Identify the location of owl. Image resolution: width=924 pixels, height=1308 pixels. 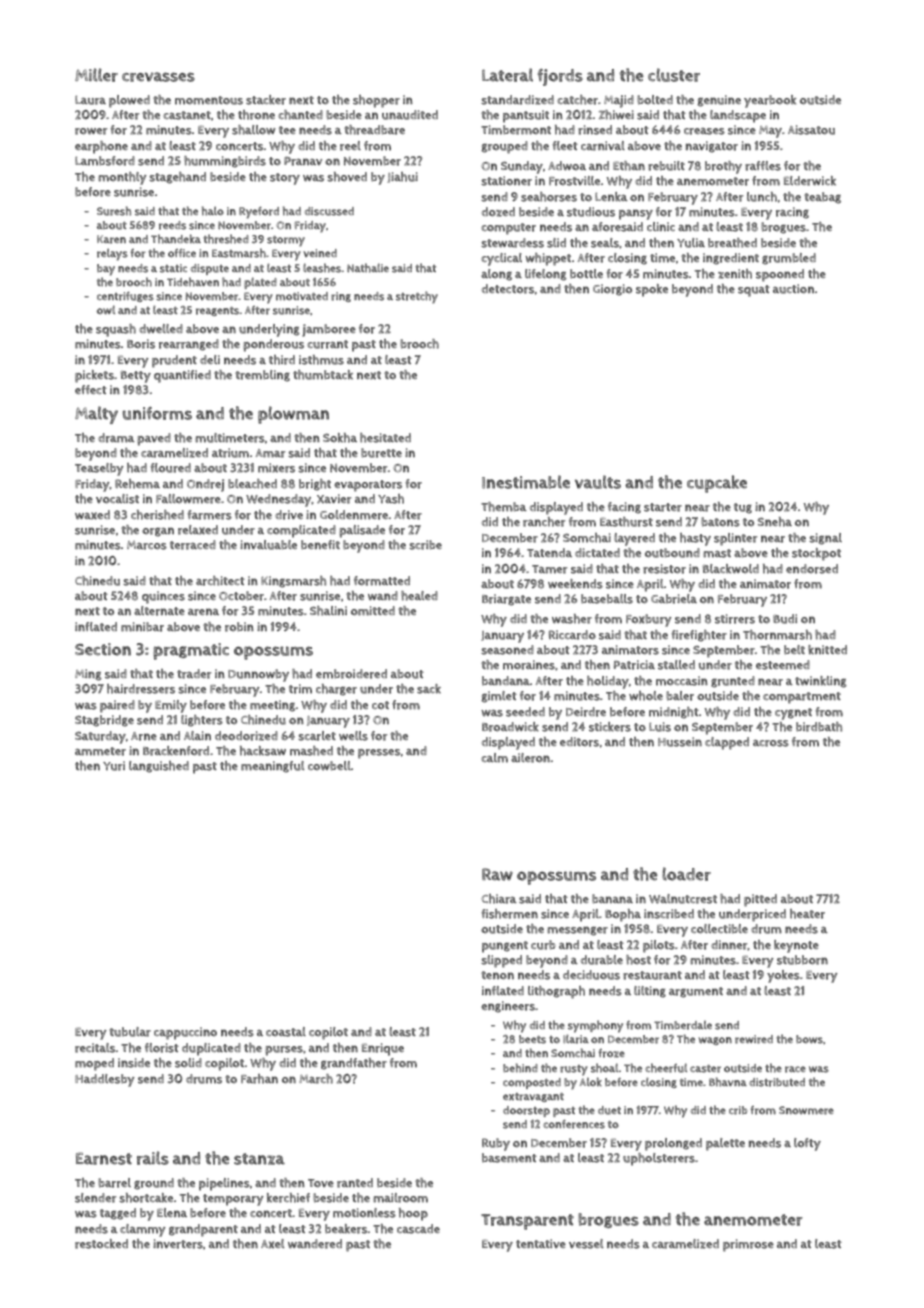
(106, 310).
